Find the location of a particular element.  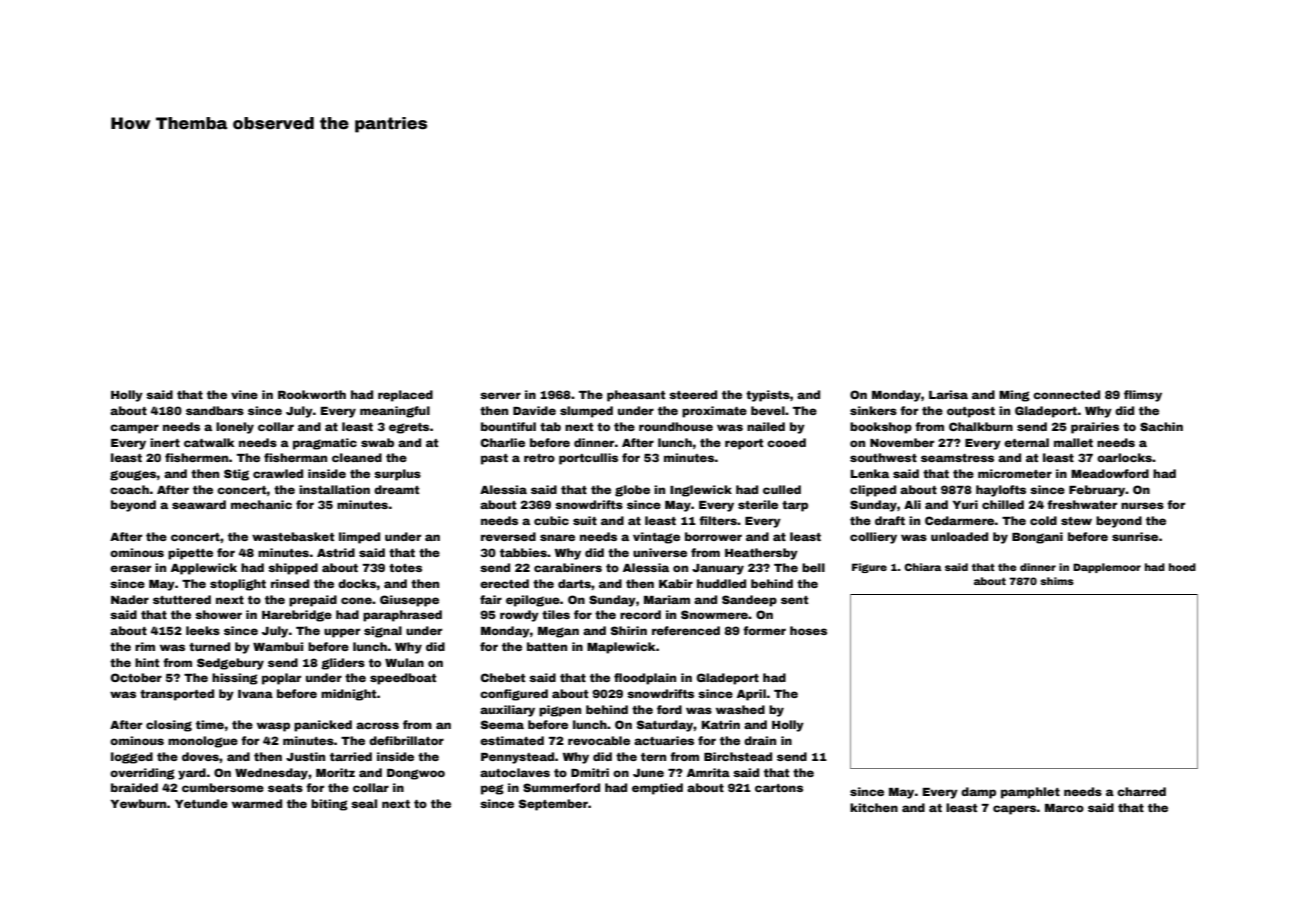

vine is located at coordinates (244, 394).
